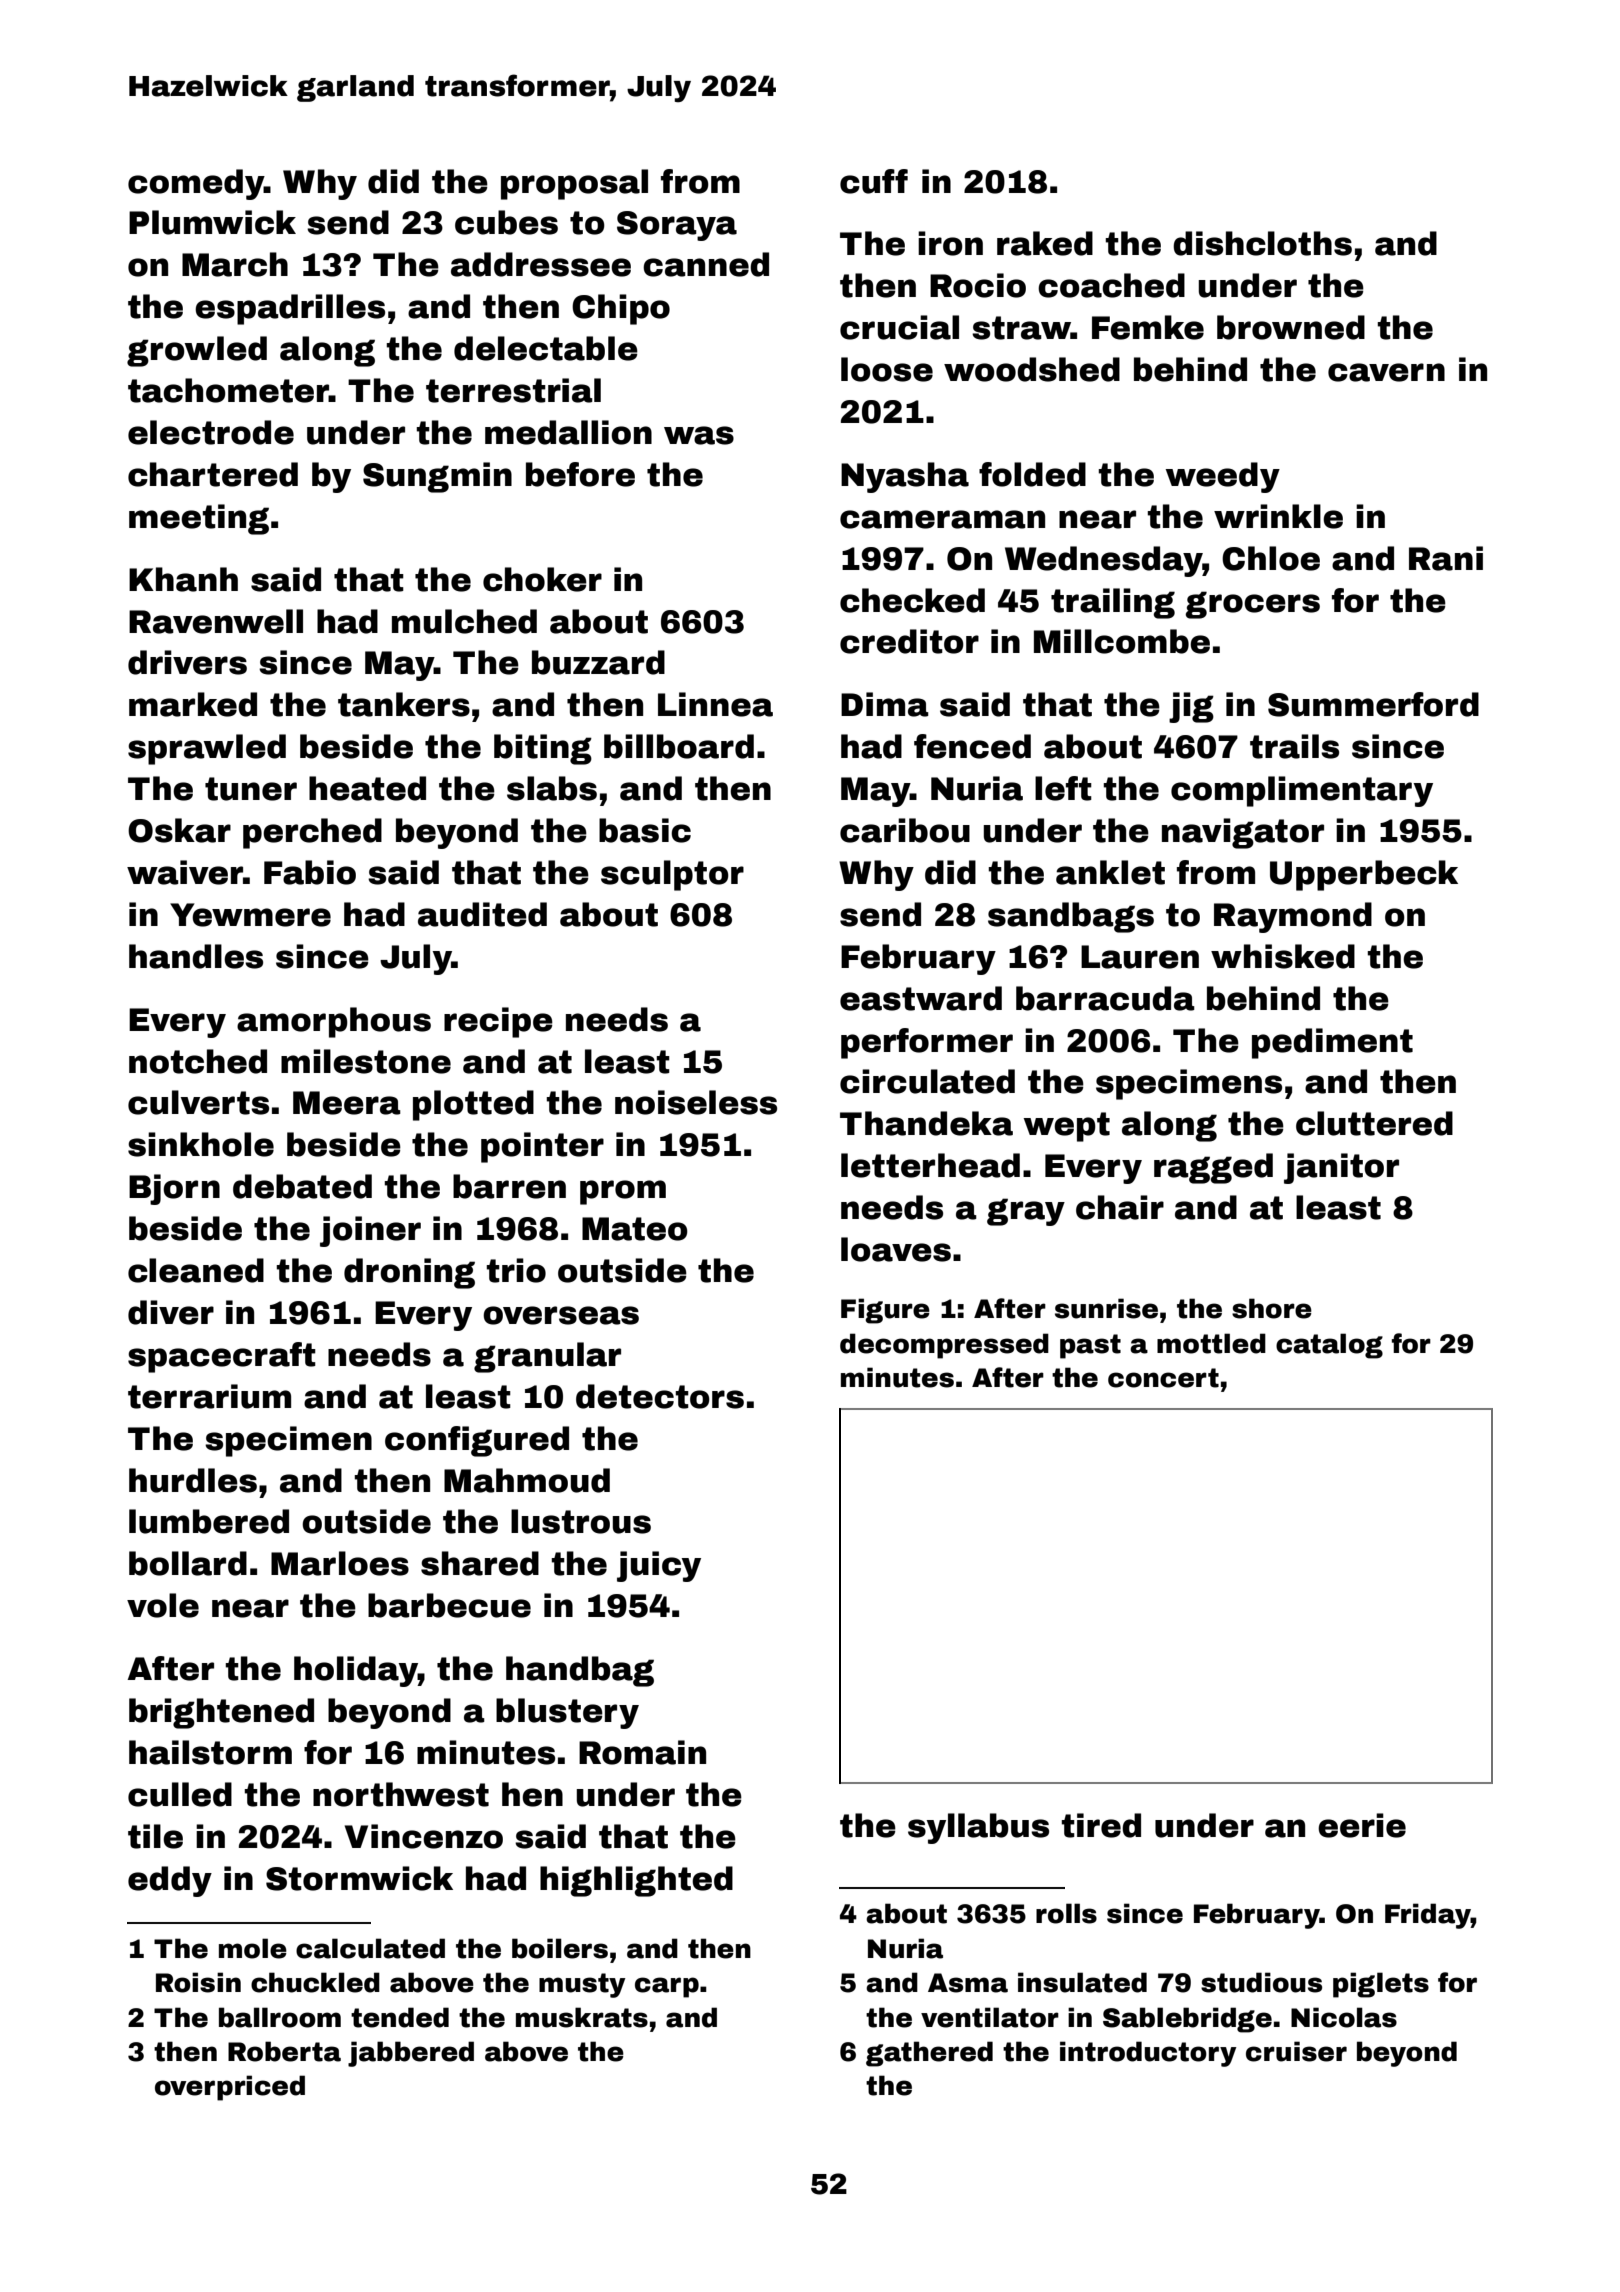 This screenshot has width=1620, height=2292. I want to click on cuff, so click(874, 181).
